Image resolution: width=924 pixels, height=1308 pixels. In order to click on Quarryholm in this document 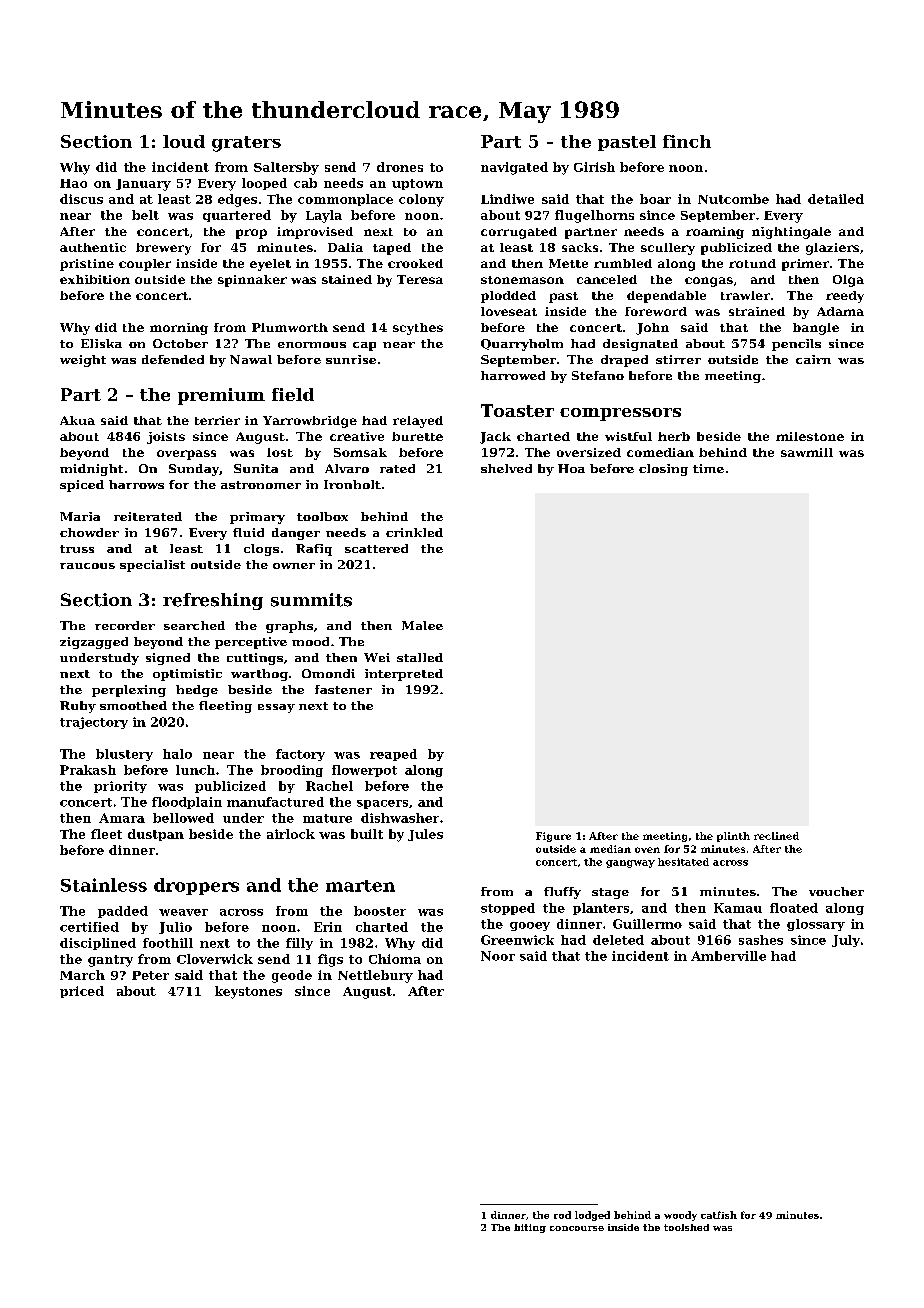, I will do `click(522, 345)`.
